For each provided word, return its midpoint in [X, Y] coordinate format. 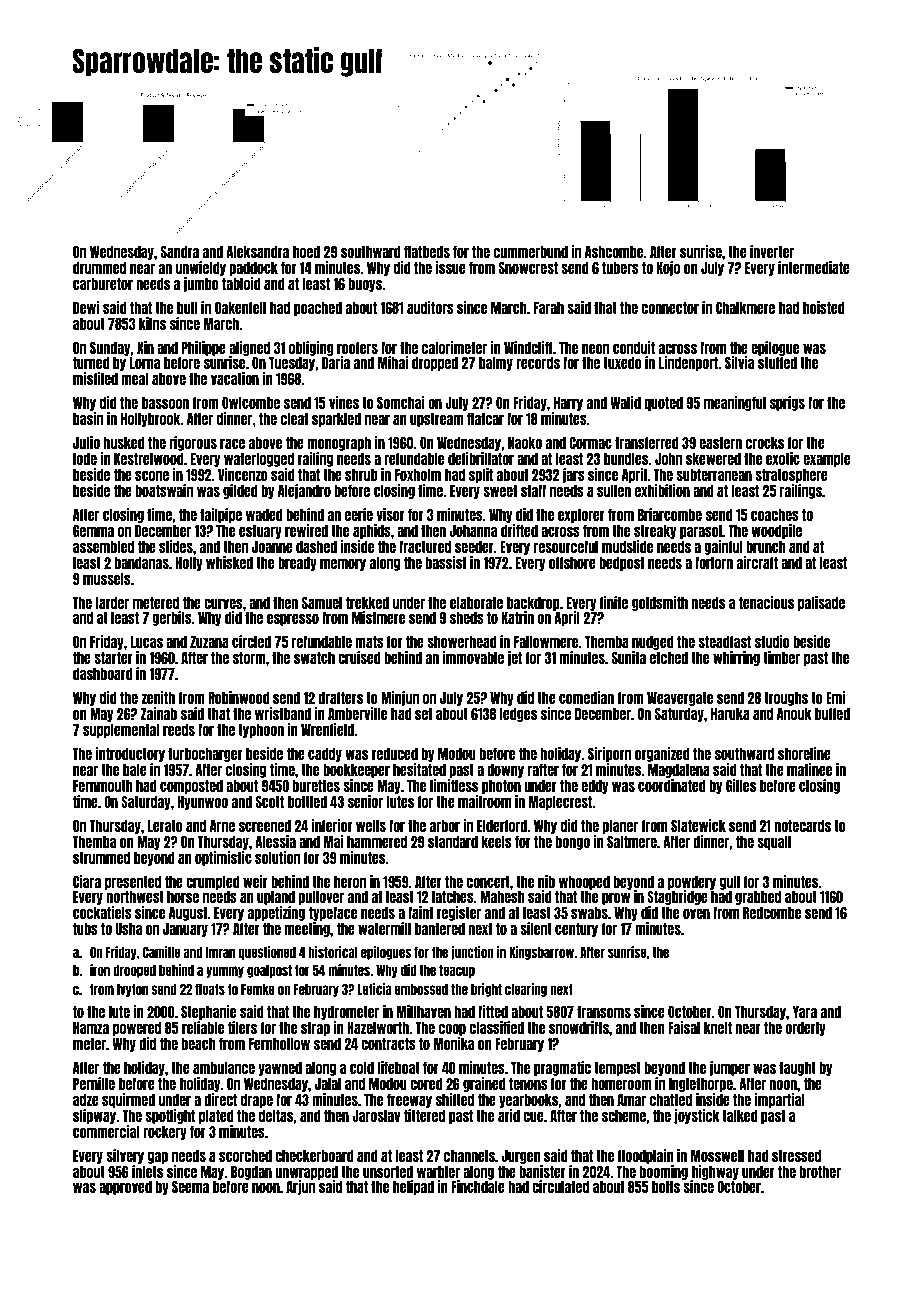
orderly [805, 1029]
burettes [316, 786]
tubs [85, 929]
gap [158, 1157]
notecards [802, 826]
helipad [413, 1187]
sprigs [787, 403]
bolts [666, 1187]
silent [536, 928]
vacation [235, 378]
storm [249, 658]
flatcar [485, 419]
